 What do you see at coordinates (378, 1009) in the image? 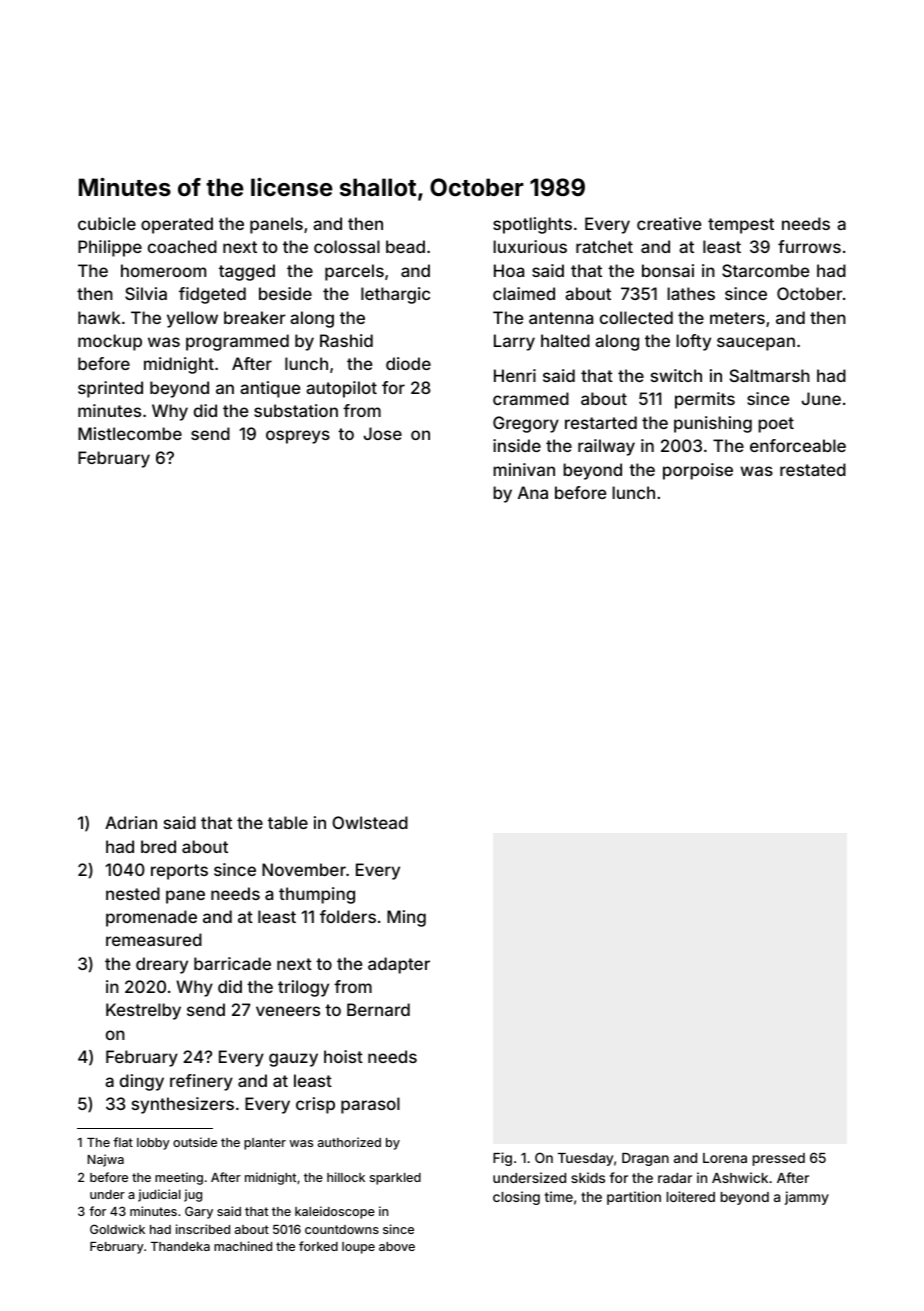
I see `Bernard` at bounding box center [378, 1009].
